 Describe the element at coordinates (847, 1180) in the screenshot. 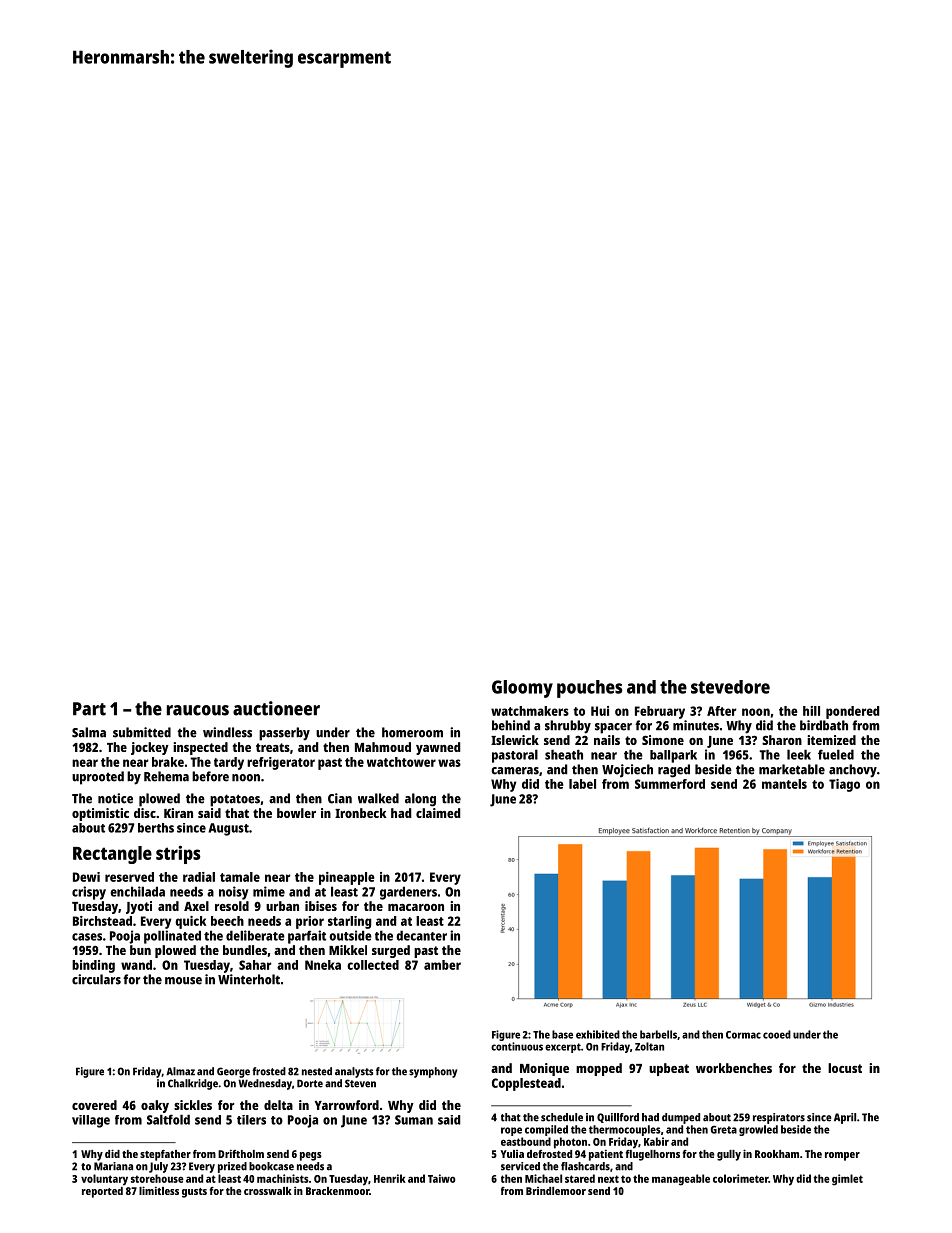

I see `gimlet` at that location.
